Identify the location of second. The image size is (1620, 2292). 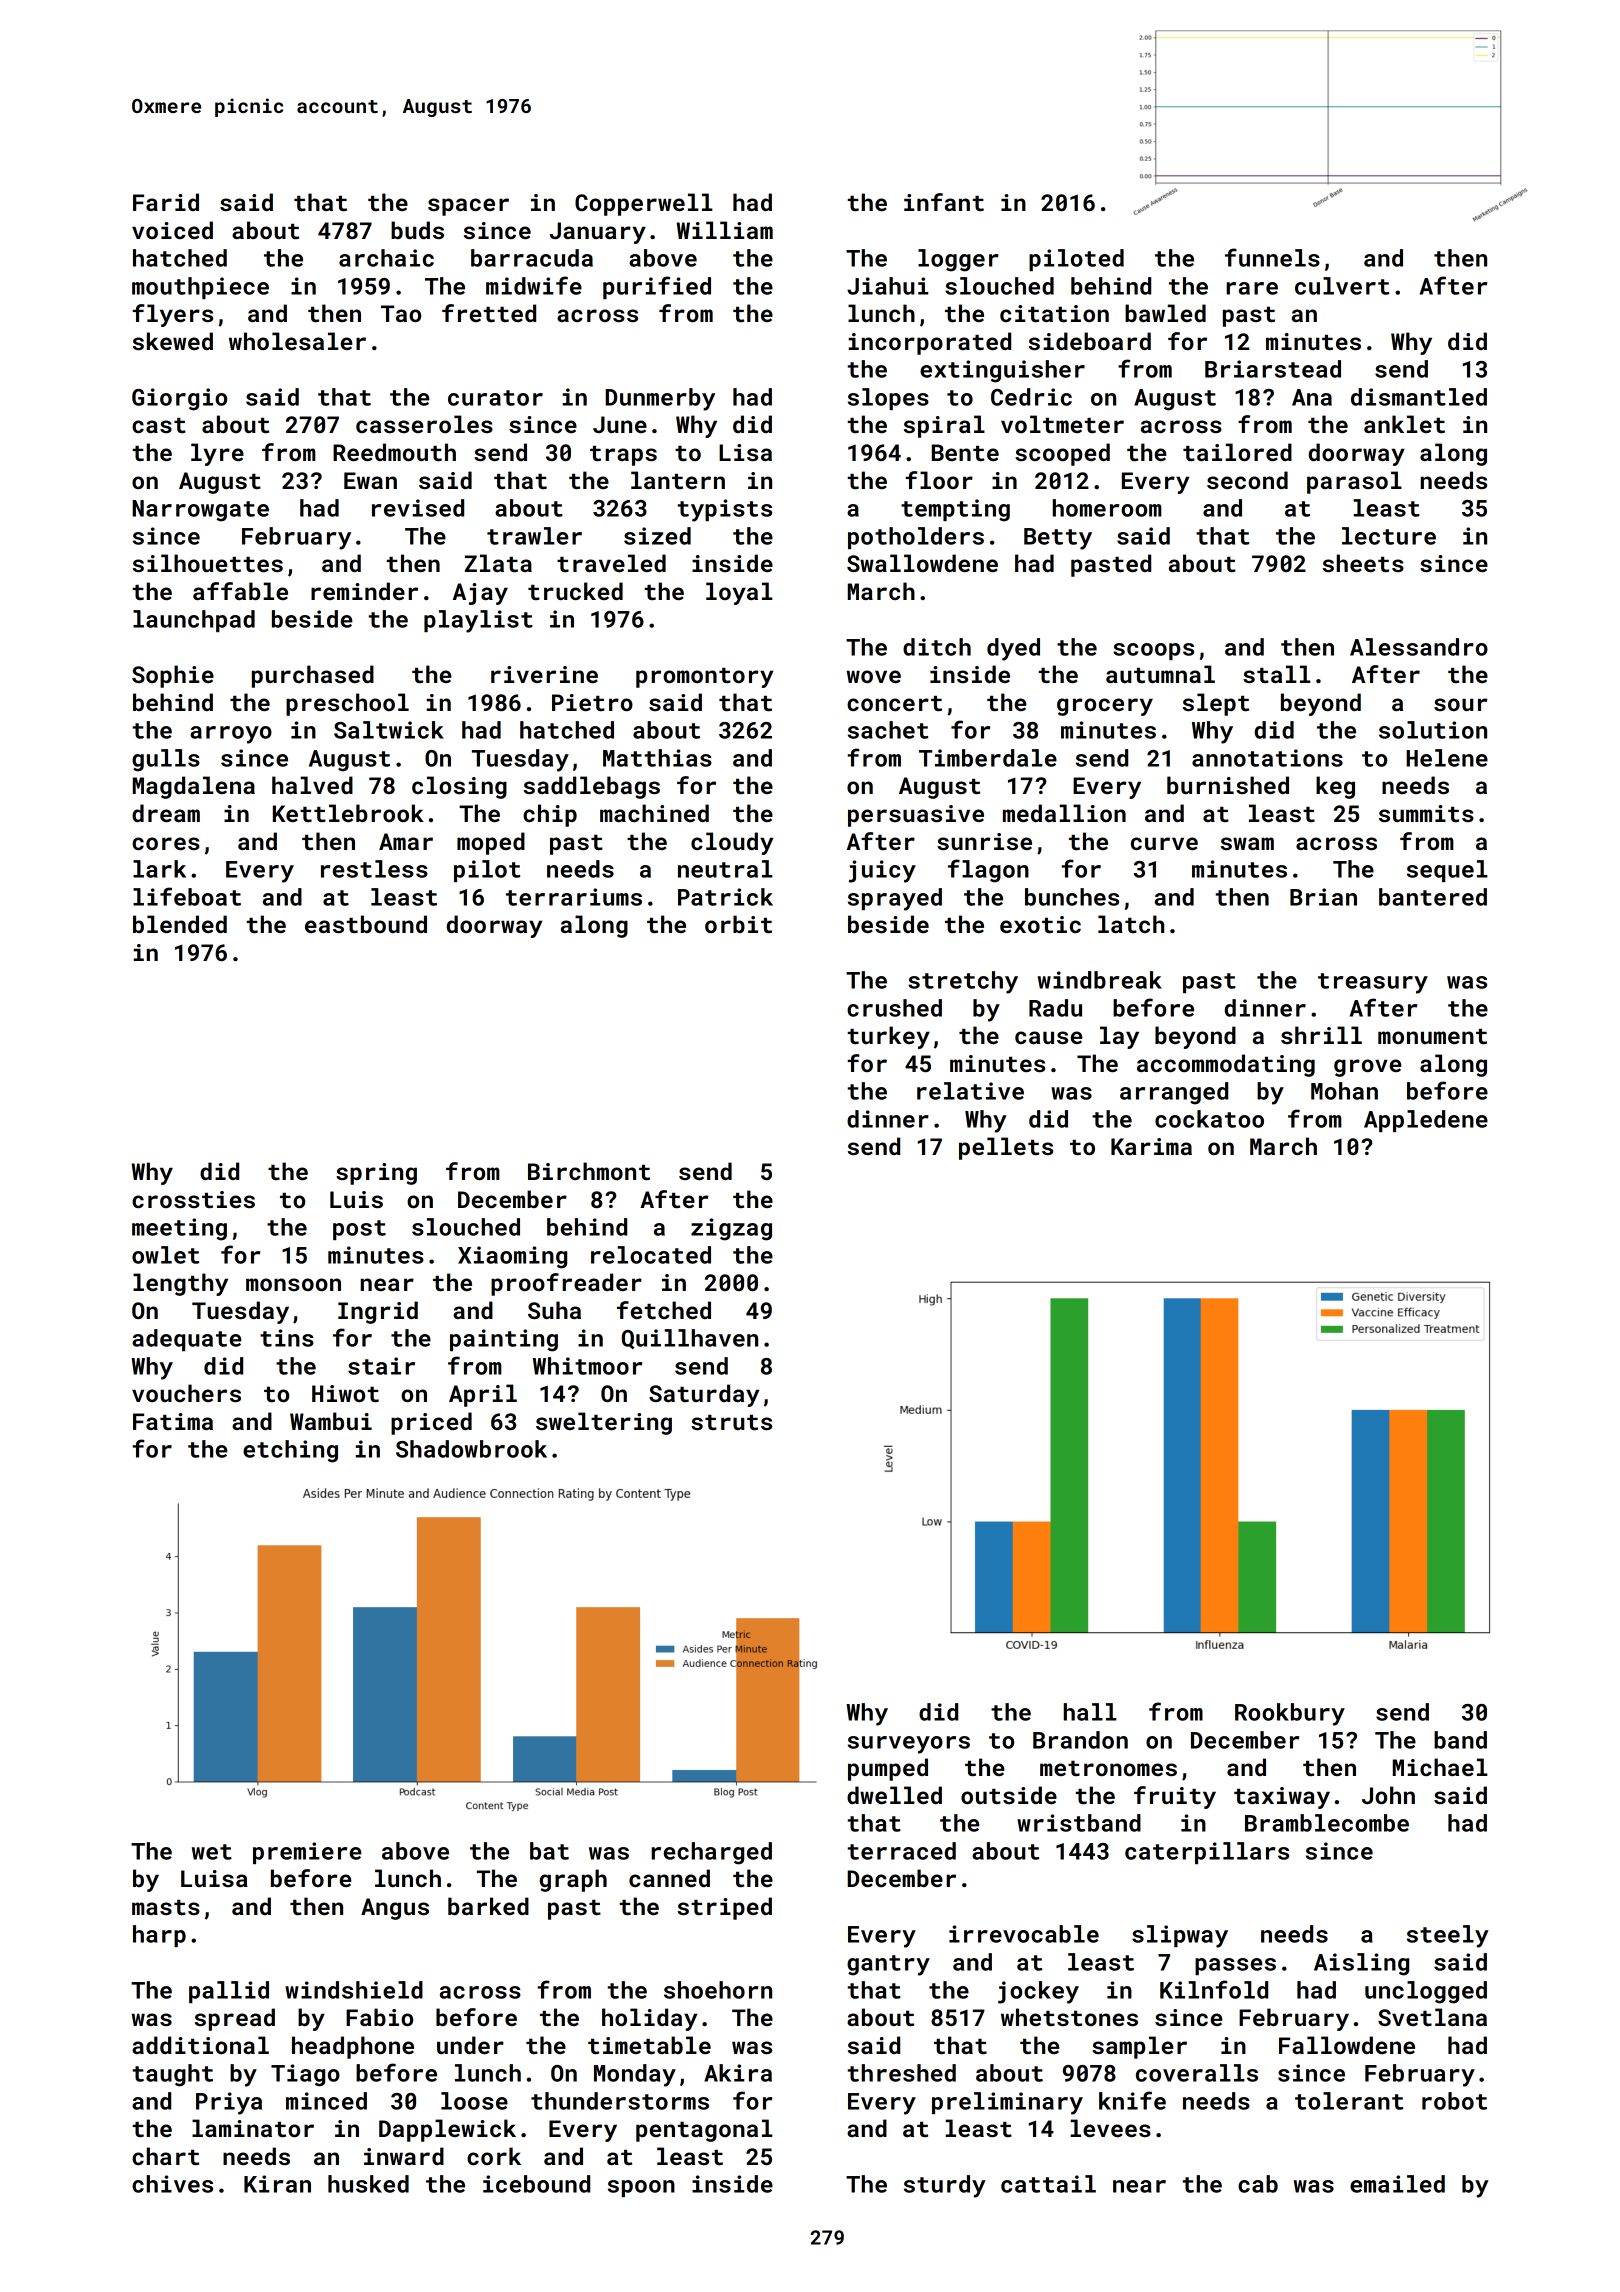
(1247, 480).
